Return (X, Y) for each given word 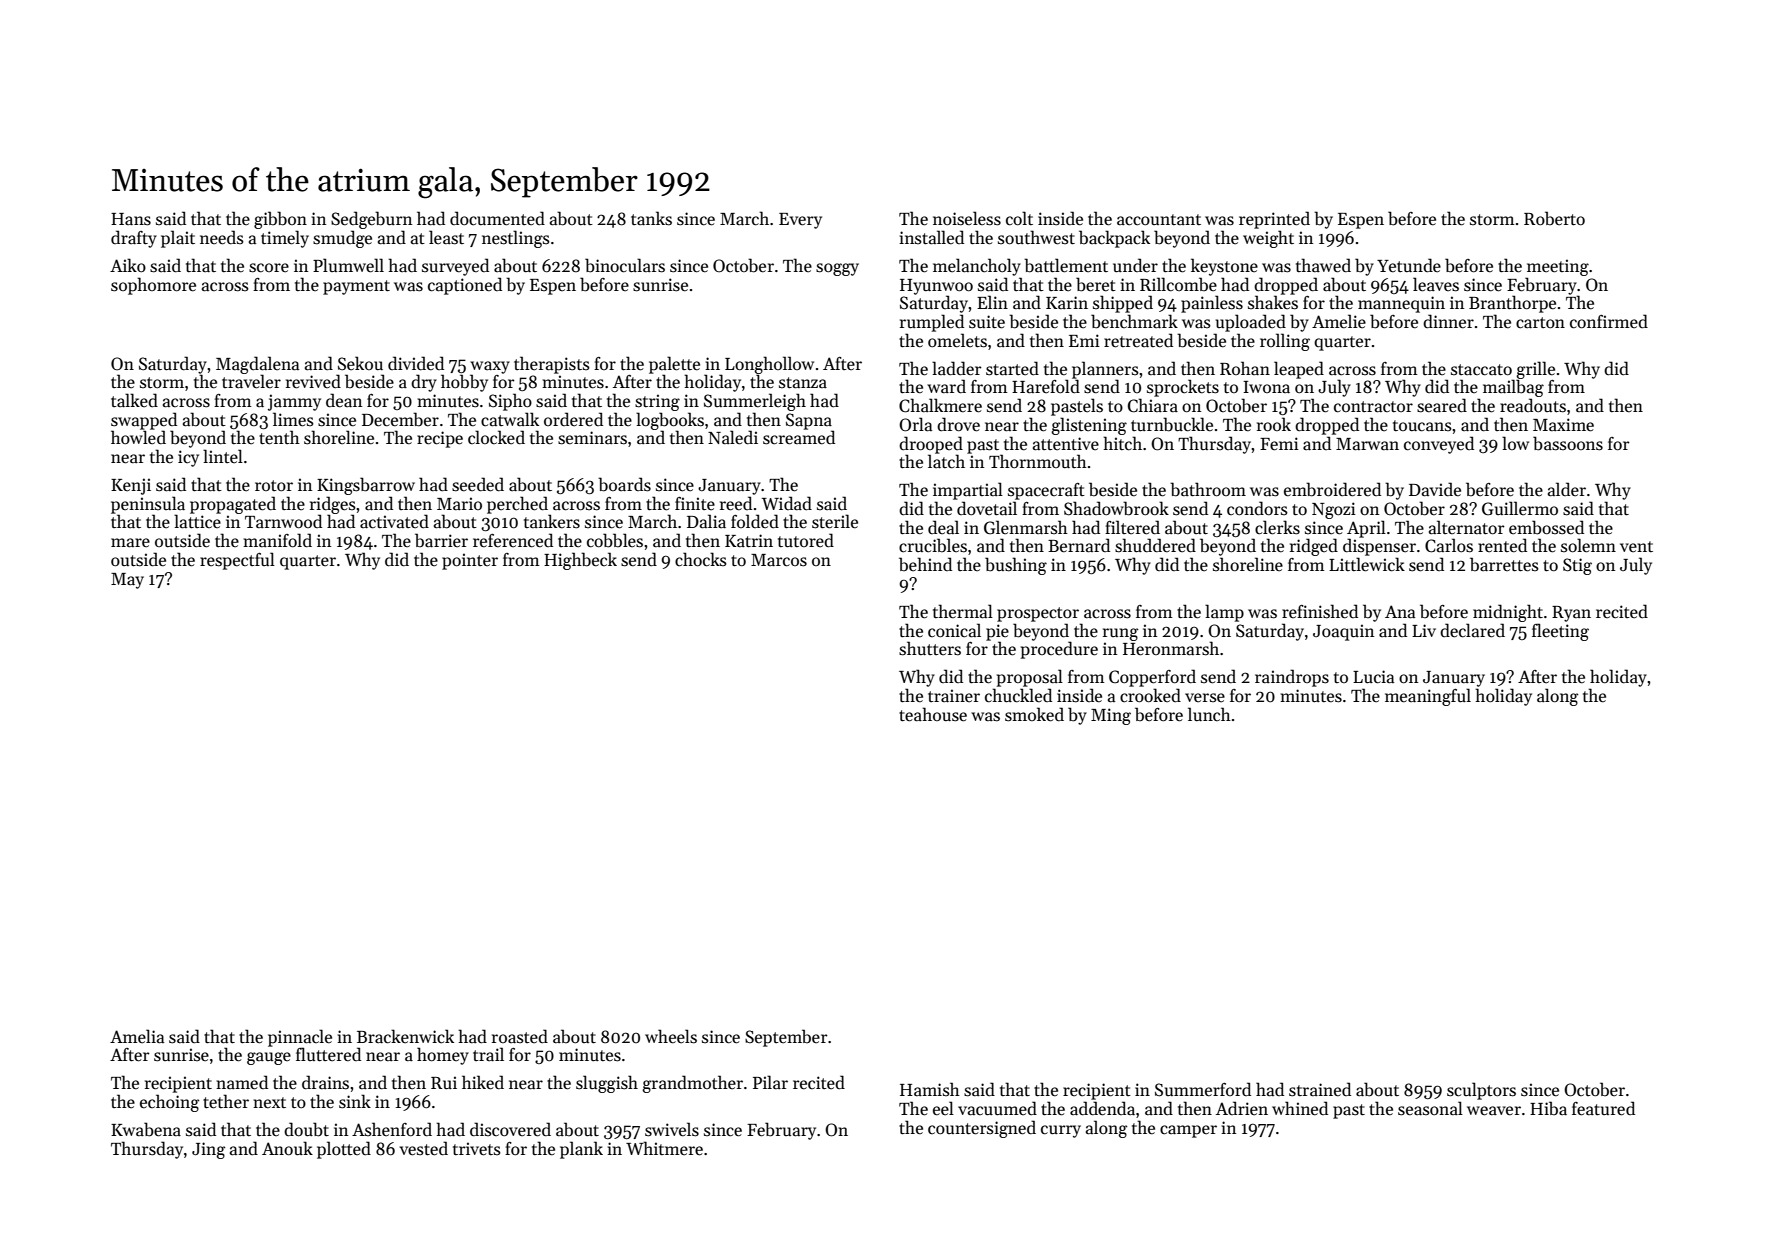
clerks (1277, 527)
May (127, 581)
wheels (671, 1036)
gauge (269, 1058)
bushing (1016, 566)
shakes (1273, 302)
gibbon (280, 220)
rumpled (932, 323)
